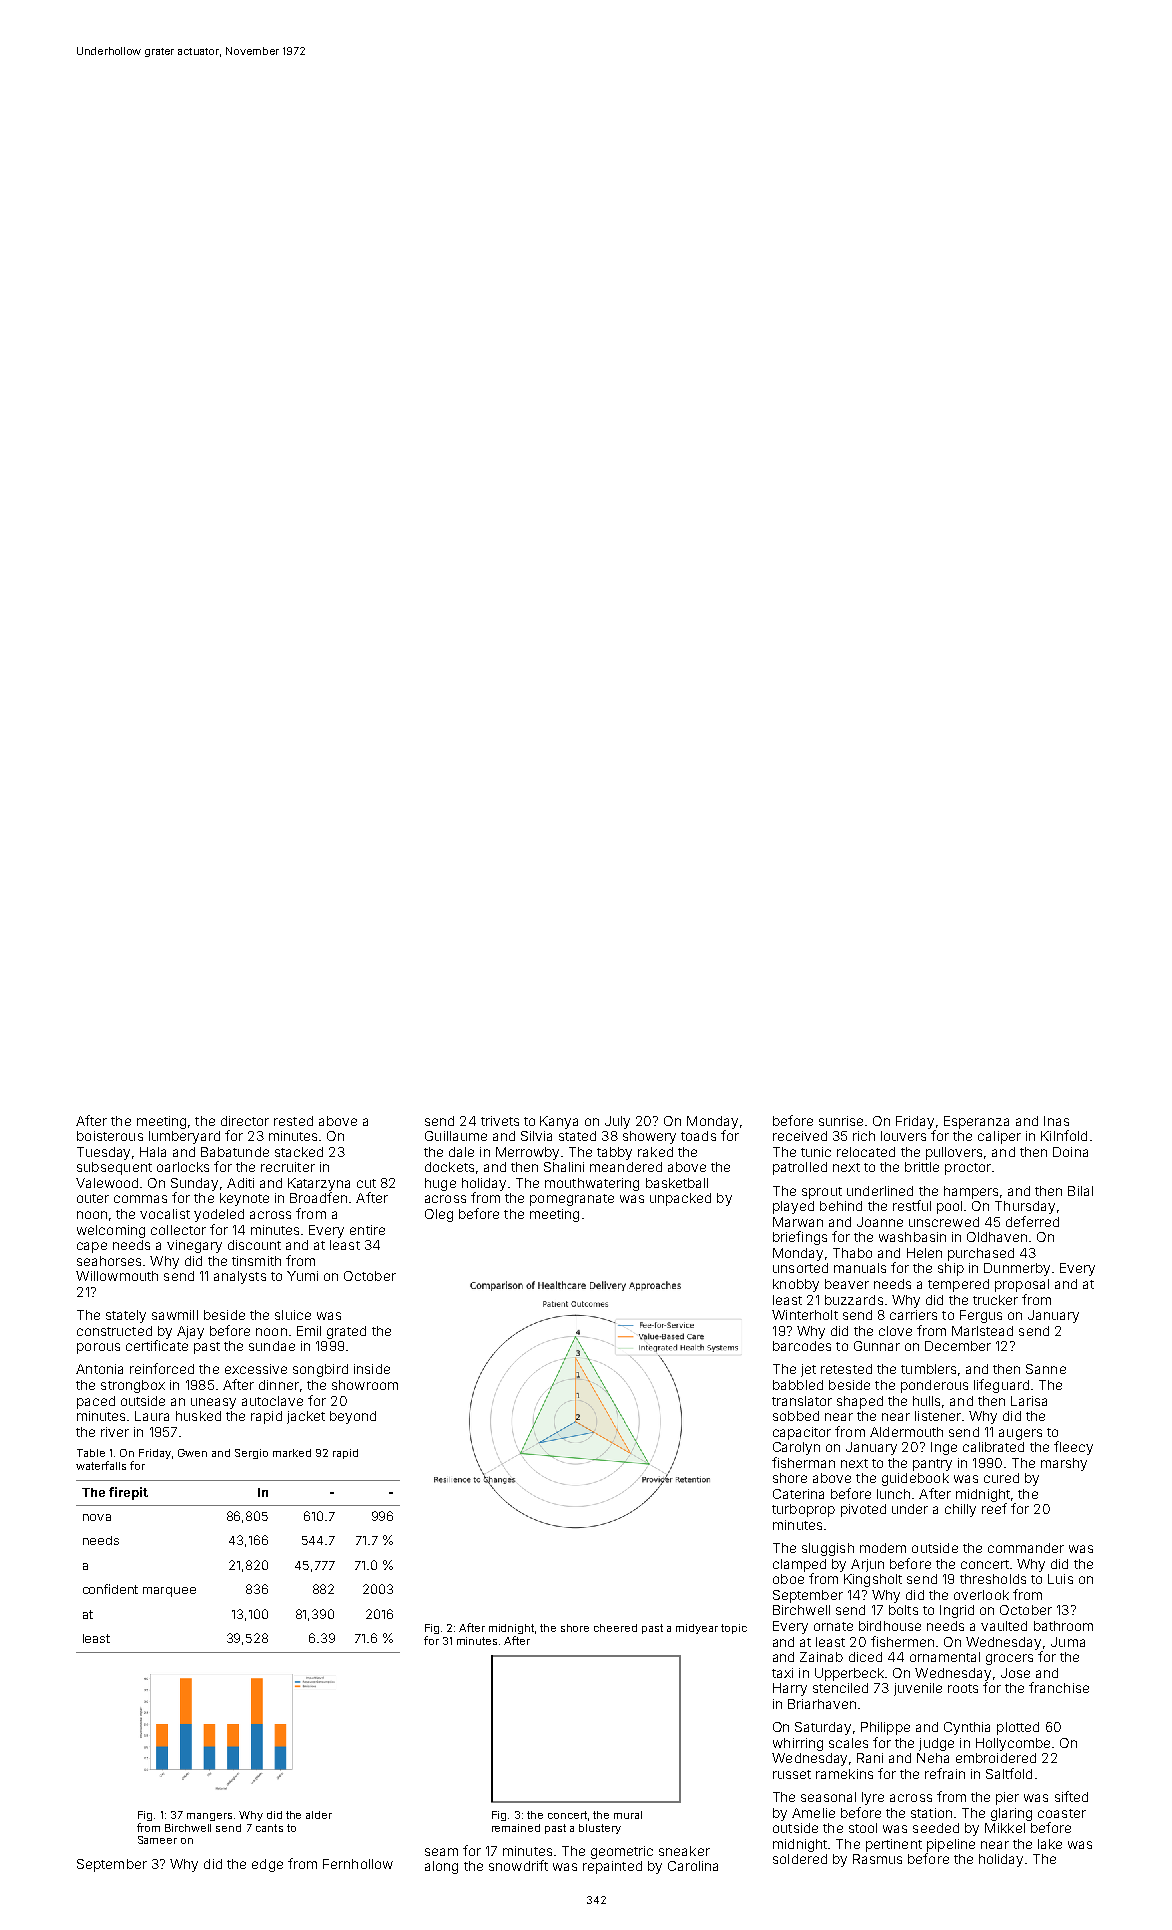 The image size is (1172, 1930). I want to click on sneaker, so click(684, 1851).
